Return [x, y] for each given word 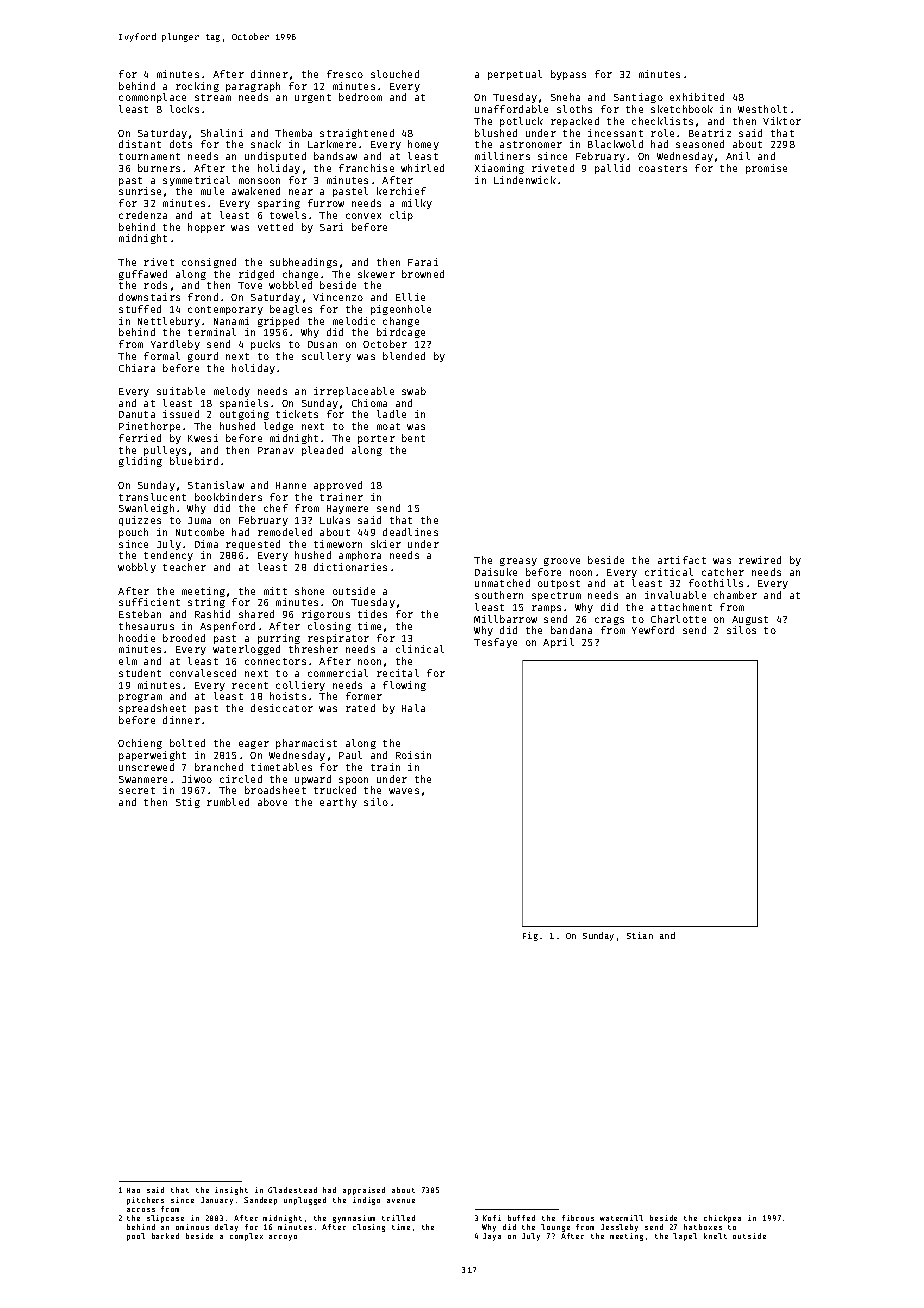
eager [254, 745]
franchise [366, 168]
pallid [612, 169]
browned [423, 274]
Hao [133, 1190]
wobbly [137, 568]
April [558, 643]
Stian [640, 935]
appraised [364, 1191]
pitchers [145, 1201]
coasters [663, 168]
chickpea [722, 1219]
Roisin [413, 755]
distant [140, 144]
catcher [723, 572]
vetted [275, 227]
